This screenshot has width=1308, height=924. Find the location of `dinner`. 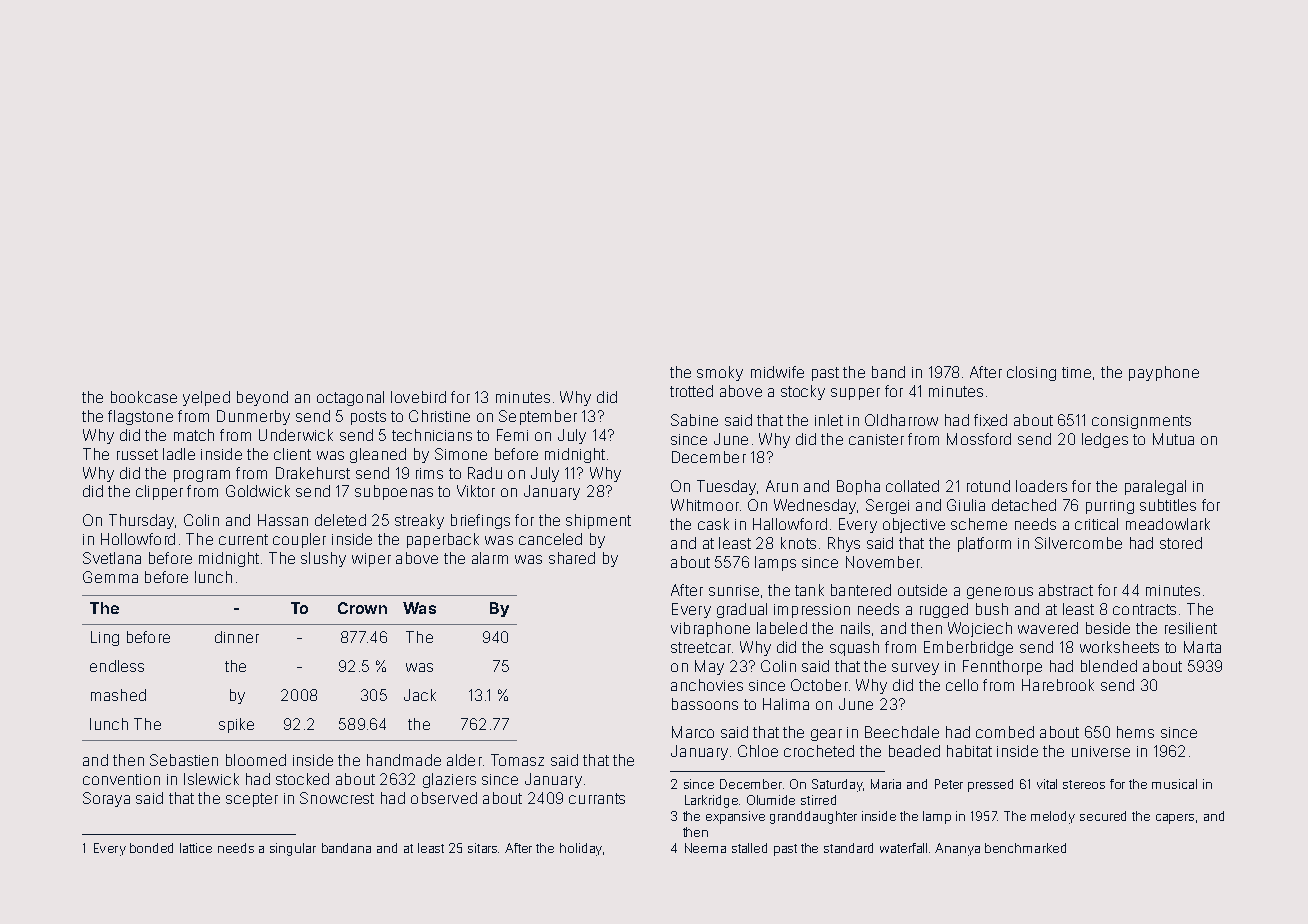

dinner is located at coordinates (237, 637).
